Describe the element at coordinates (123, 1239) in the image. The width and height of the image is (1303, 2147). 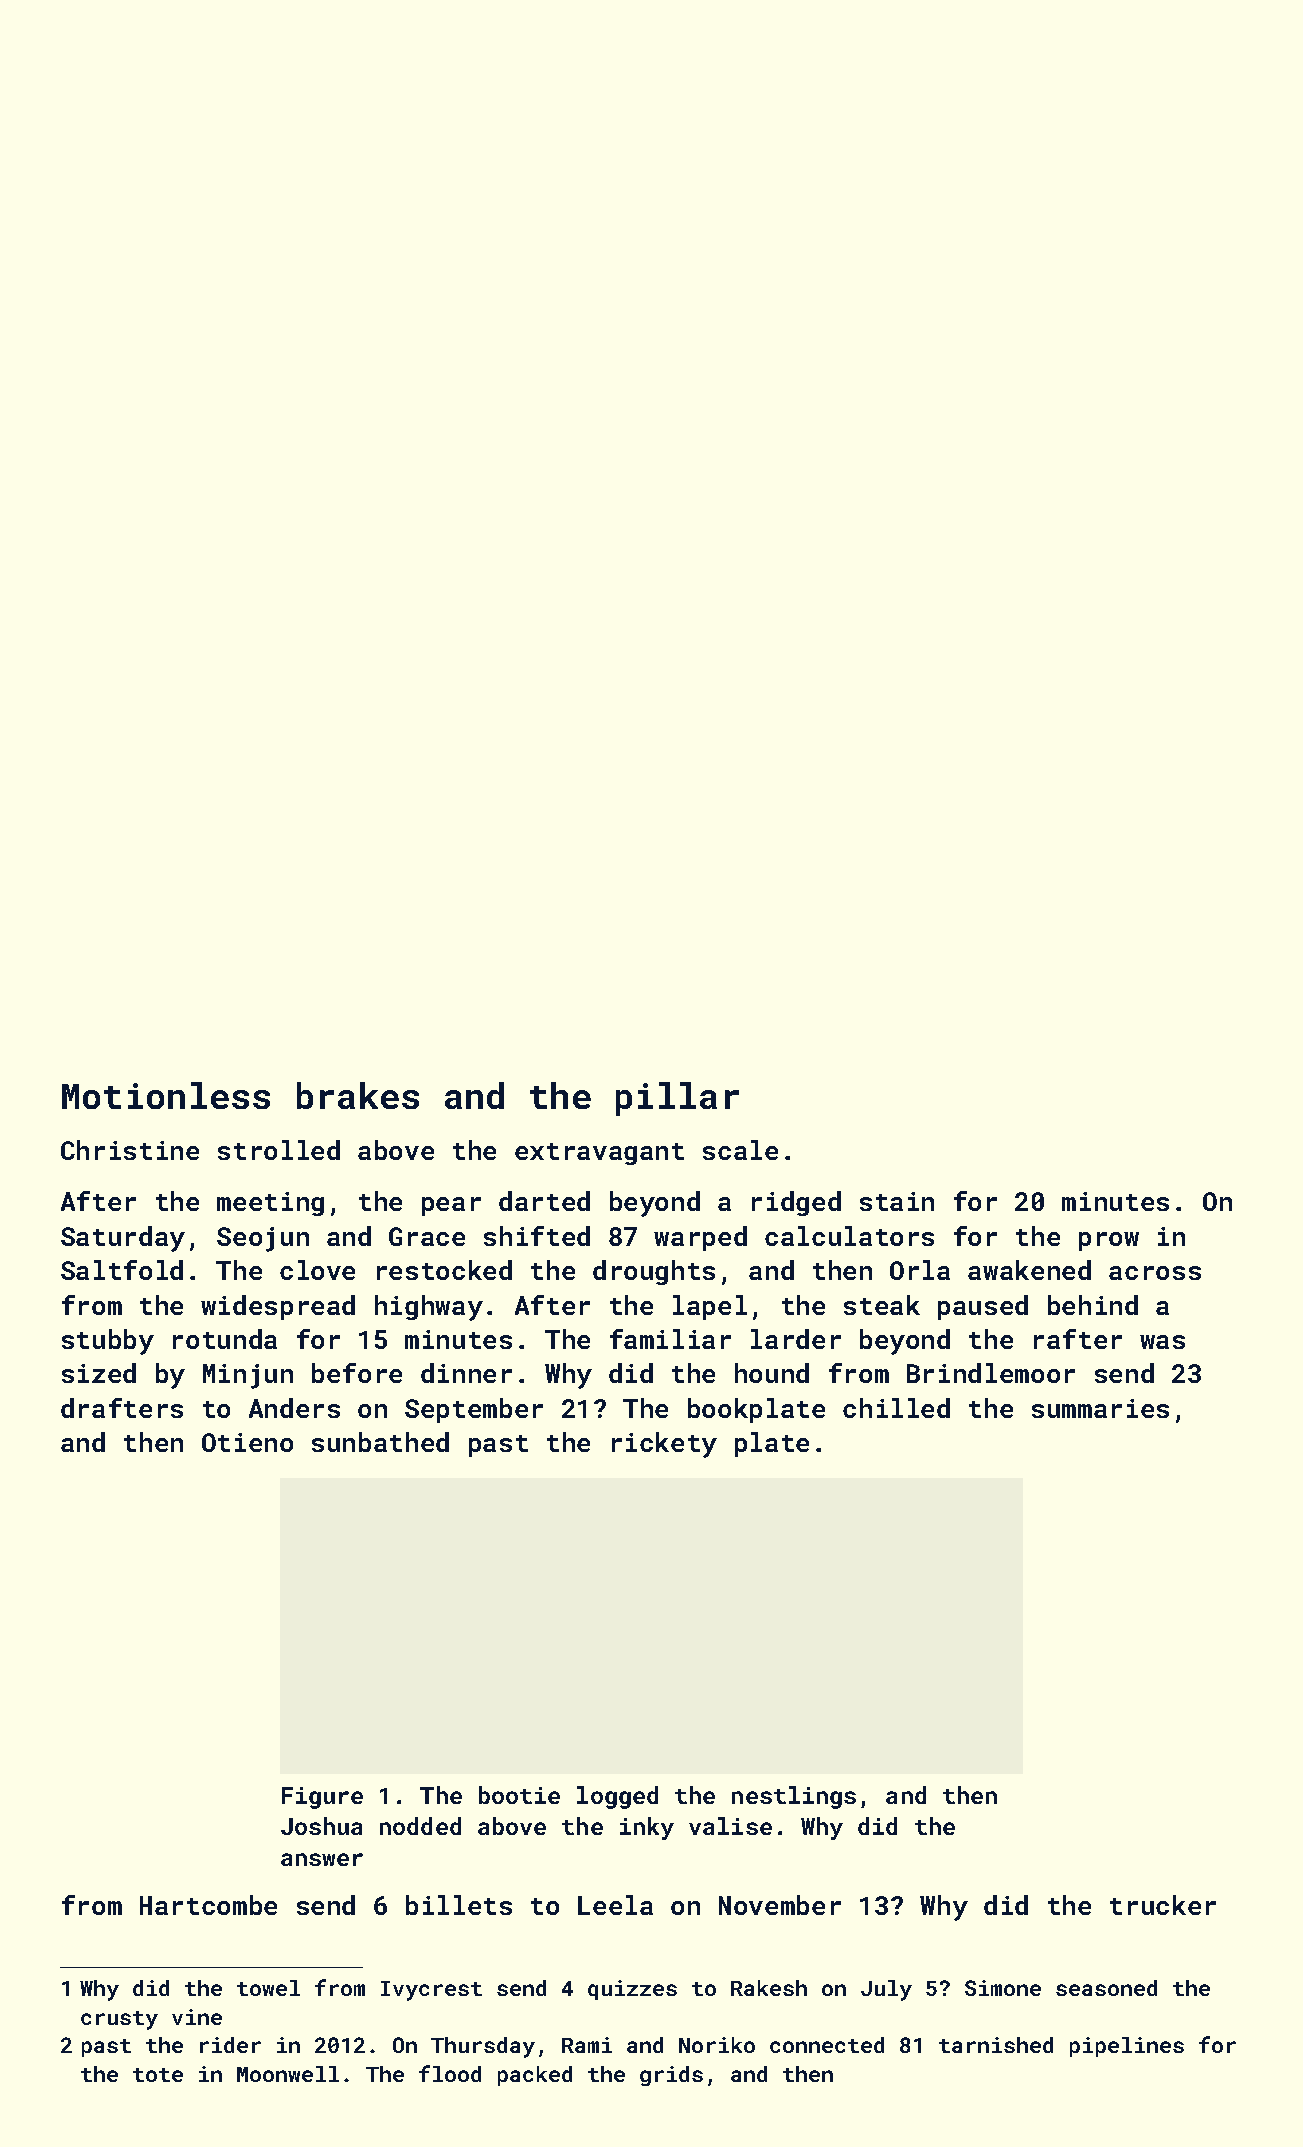
I see `Saturday` at that location.
